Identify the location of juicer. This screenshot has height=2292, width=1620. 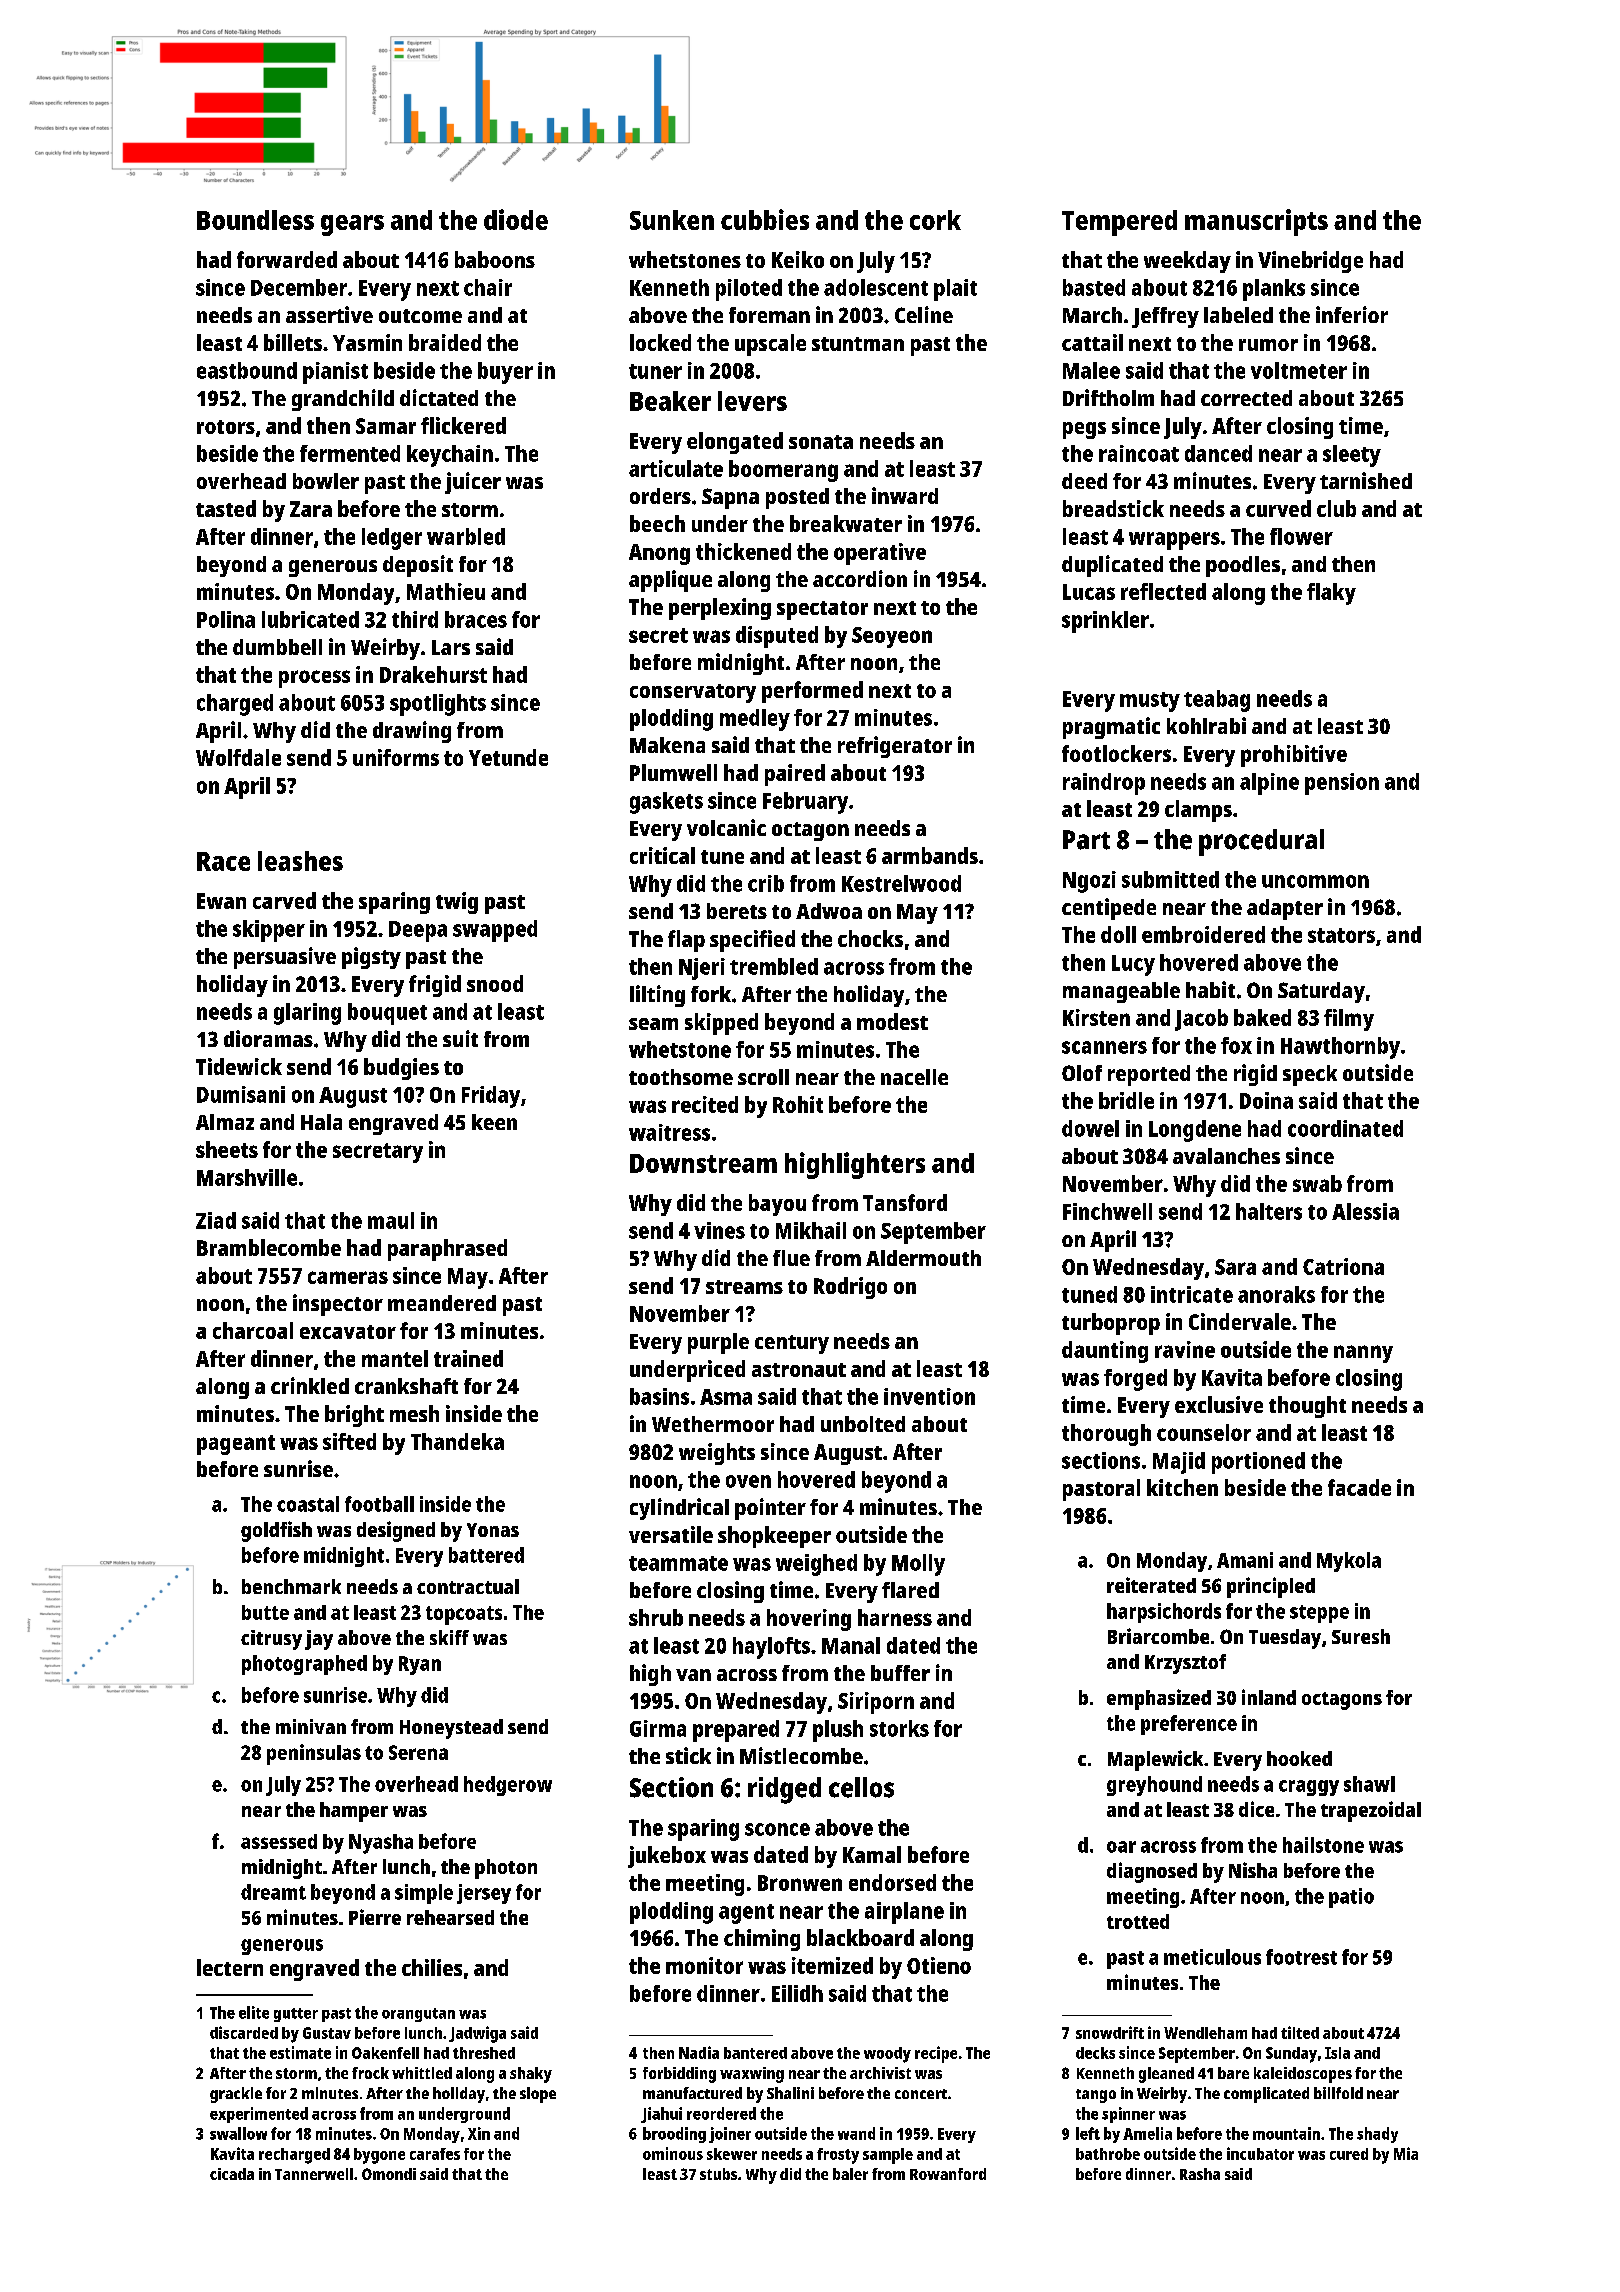
(473, 483).
